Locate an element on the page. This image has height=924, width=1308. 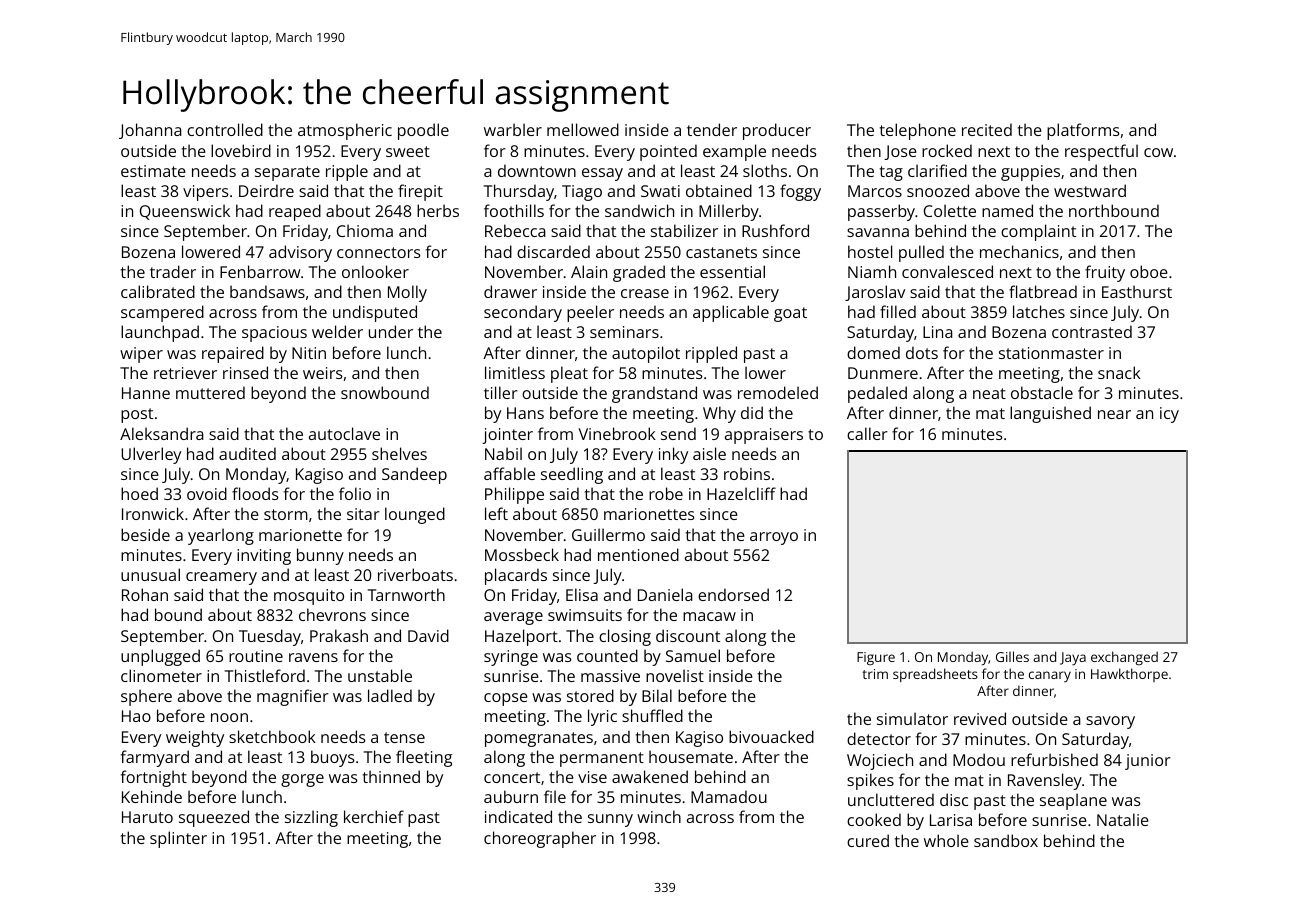
Gilles is located at coordinates (1012, 656).
